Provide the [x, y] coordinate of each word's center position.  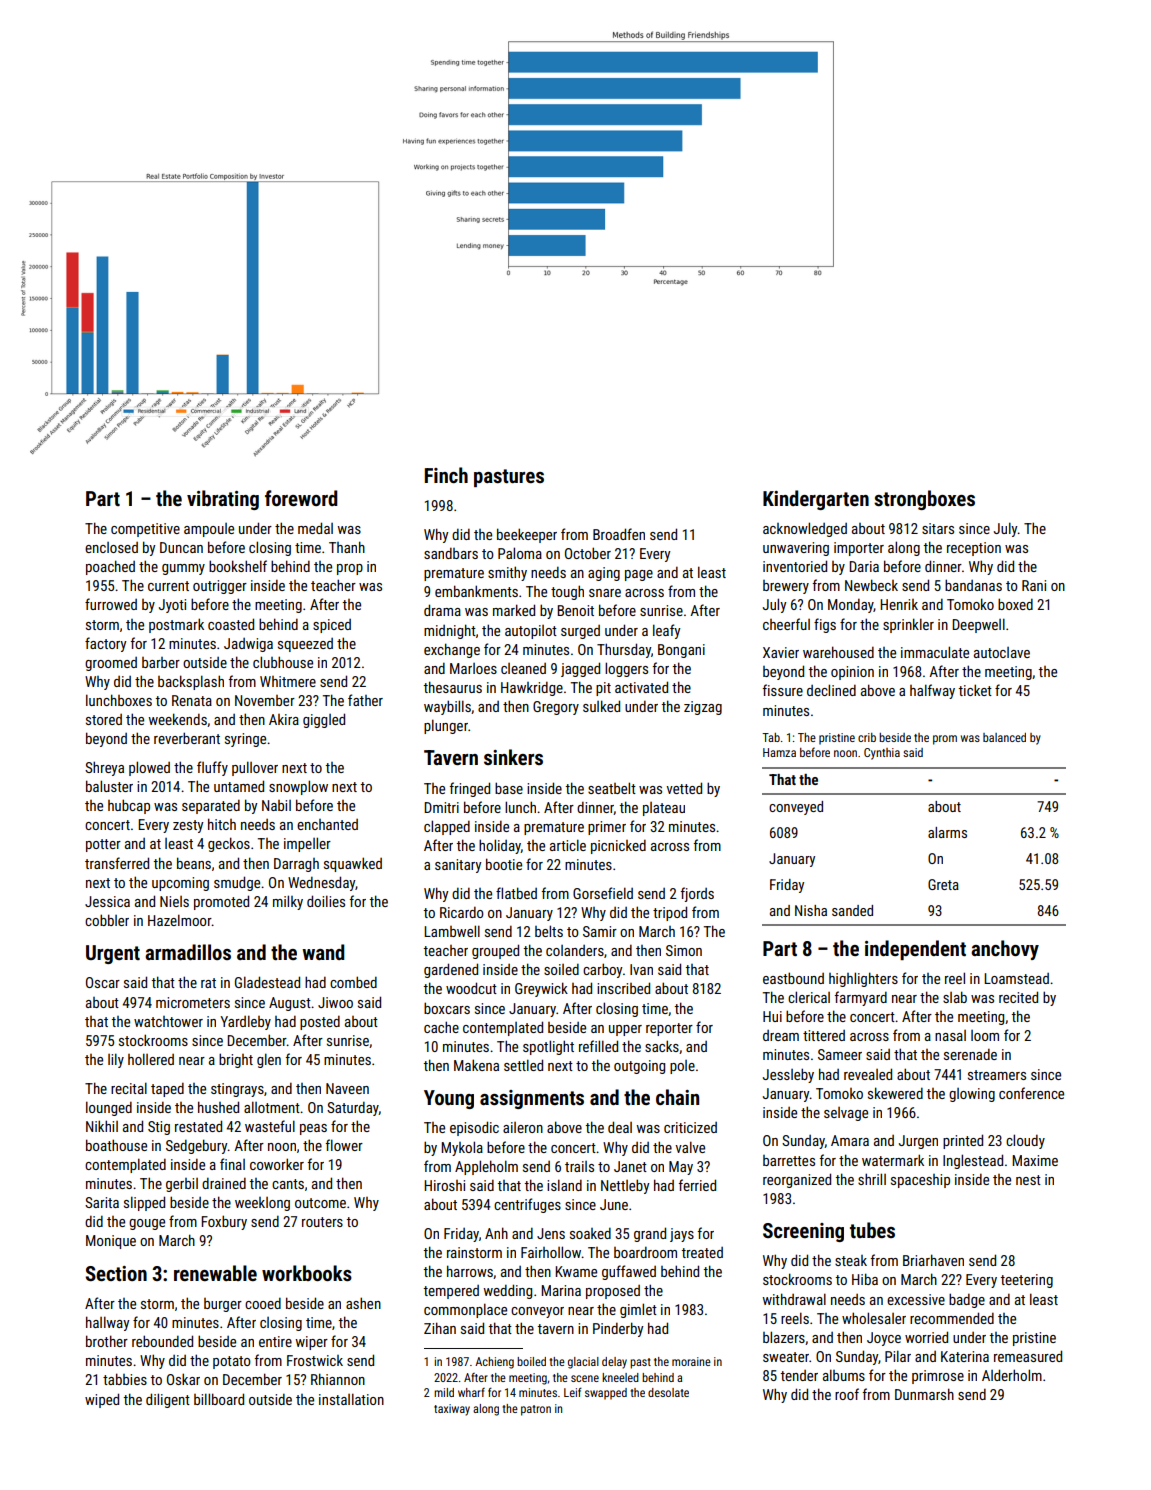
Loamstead [1016, 978]
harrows [470, 1271]
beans [194, 863]
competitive [145, 530]
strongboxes [924, 500]
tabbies [125, 1379]
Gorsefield [603, 893]
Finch [446, 475]
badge [967, 1300]
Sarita [102, 1202]
